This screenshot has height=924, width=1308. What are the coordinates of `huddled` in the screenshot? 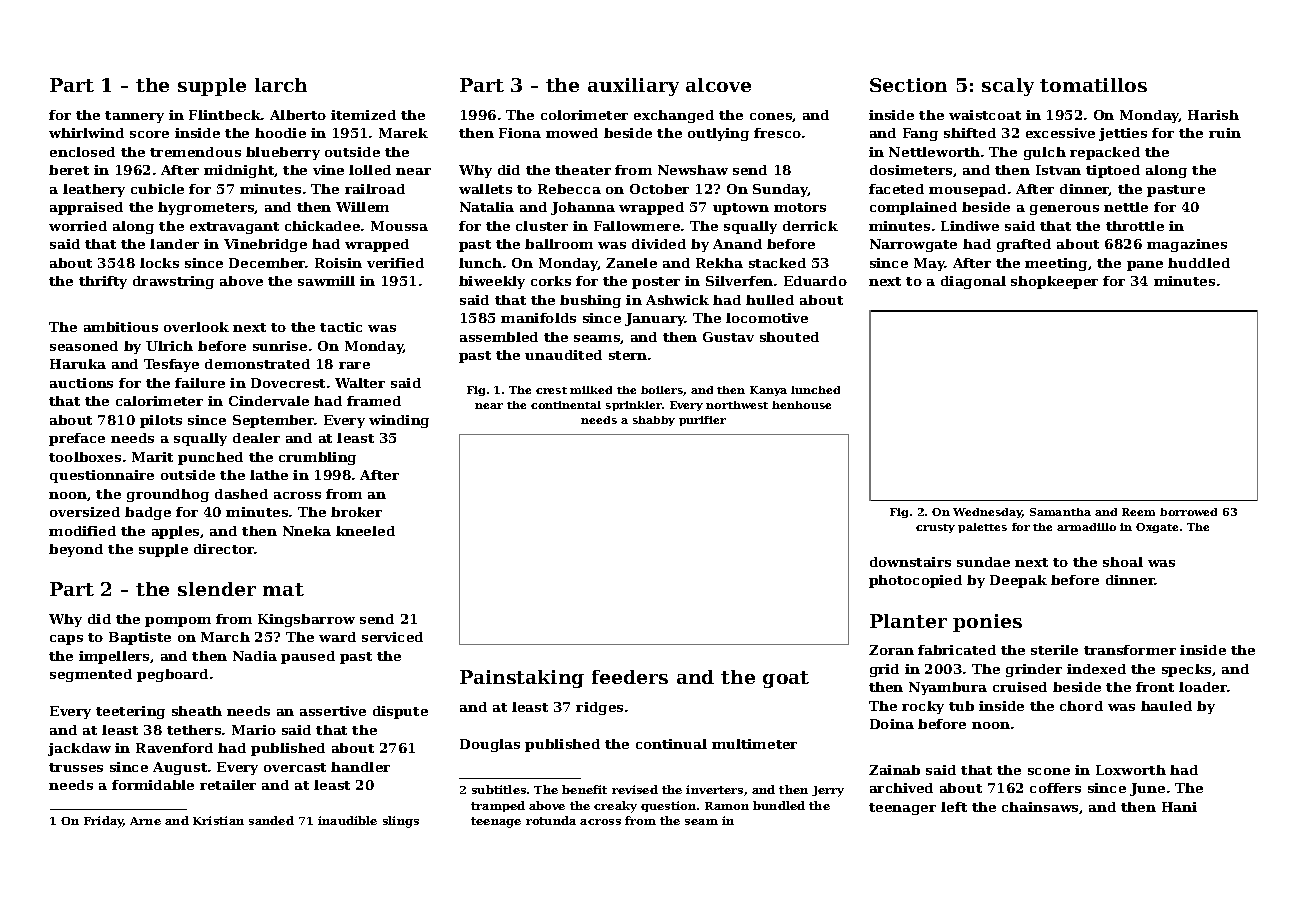 It's located at (1199, 263).
